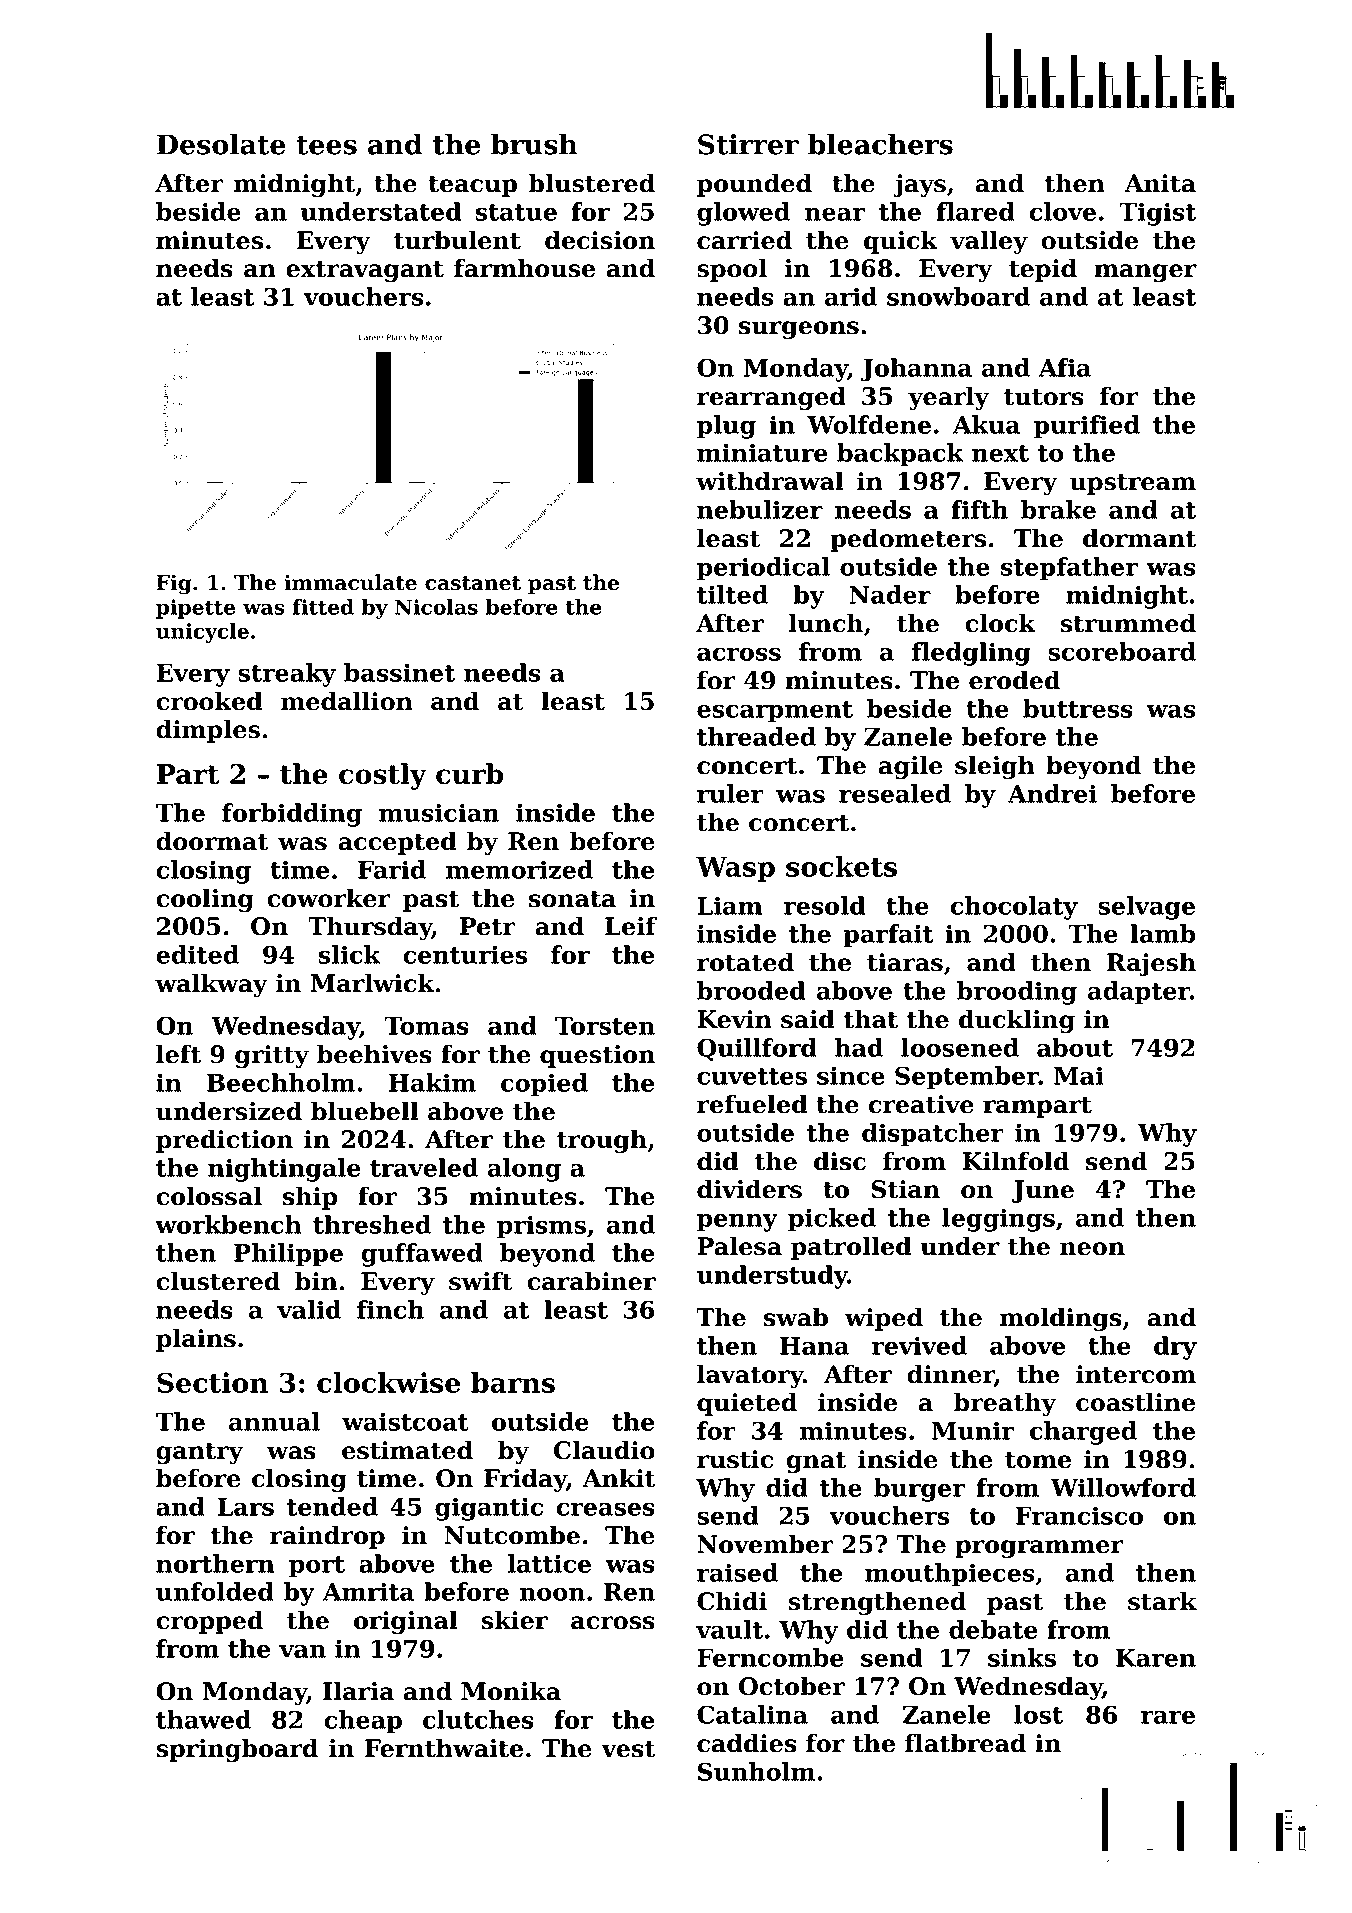 This image has height=1913, width=1352. Describe the element at coordinates (816, 1462) in the image. I see `gnat` at that location.
